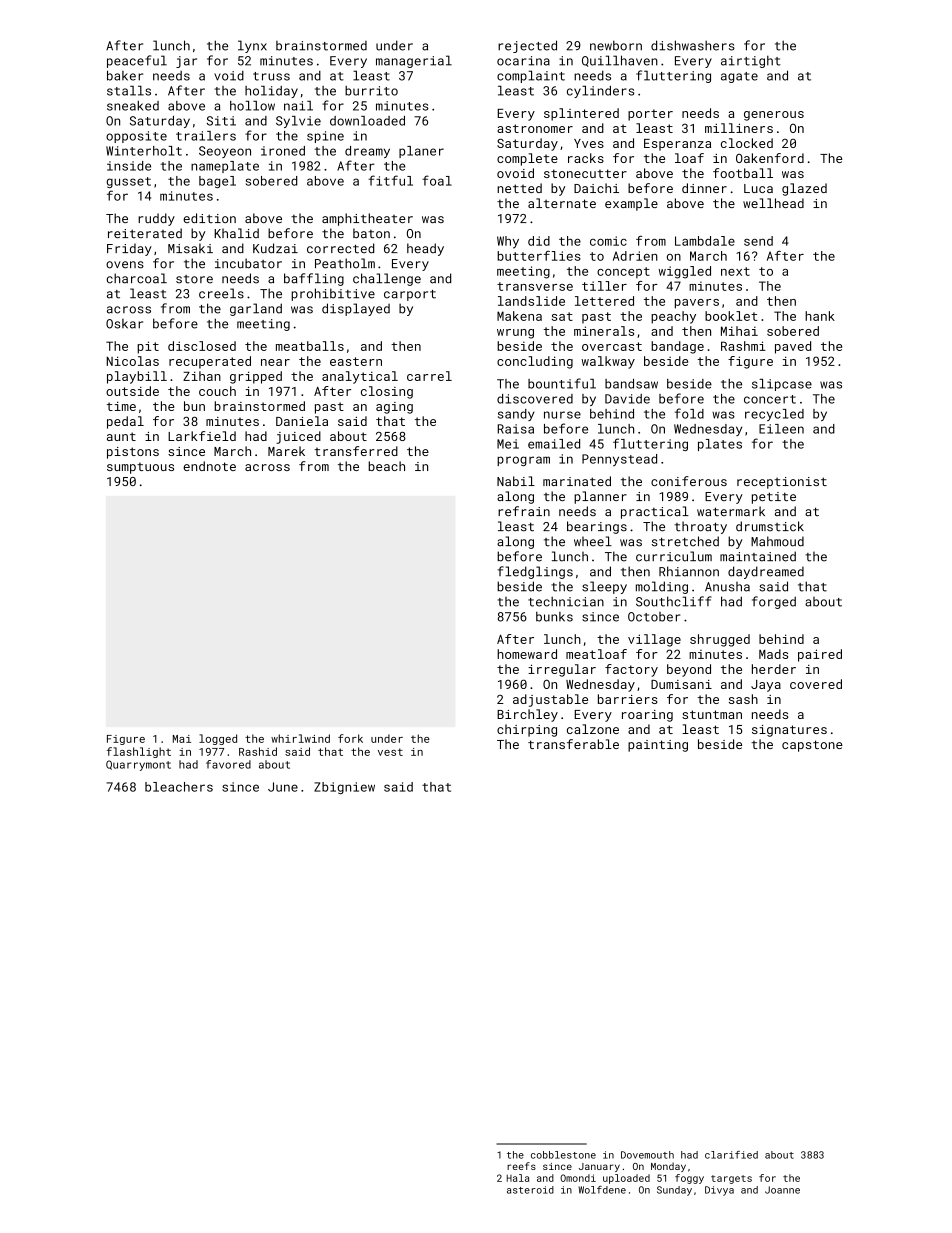 This screenshot has width=952, height=1233. What do you see at coordinates (252, 46) in the screenshot?
I see `lynx` at bounding box center [252, 46].
